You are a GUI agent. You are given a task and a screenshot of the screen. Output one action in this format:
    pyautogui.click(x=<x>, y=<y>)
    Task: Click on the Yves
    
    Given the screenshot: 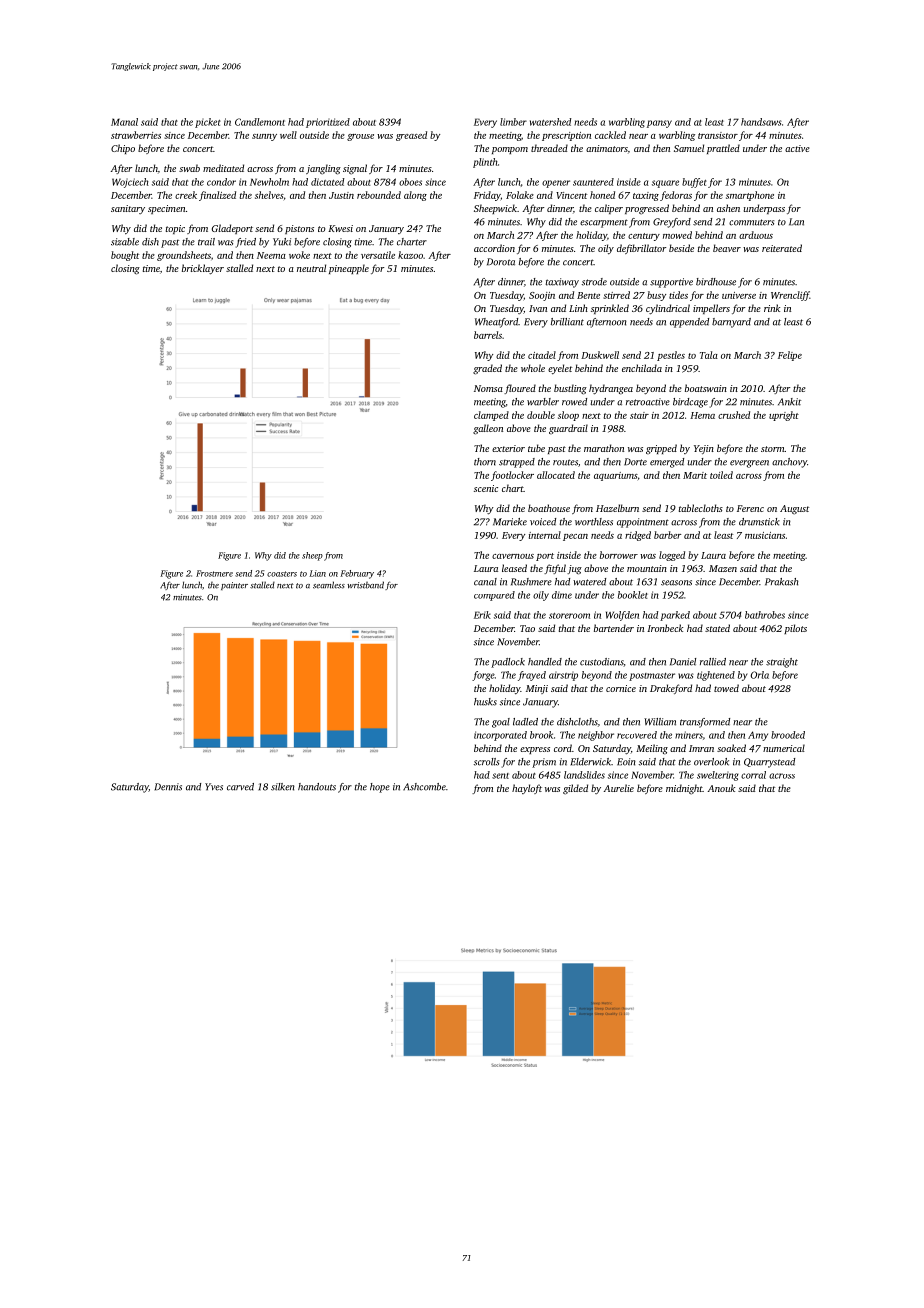 What is the action you would take?
    pyautogui.click(x=214, y=787)
